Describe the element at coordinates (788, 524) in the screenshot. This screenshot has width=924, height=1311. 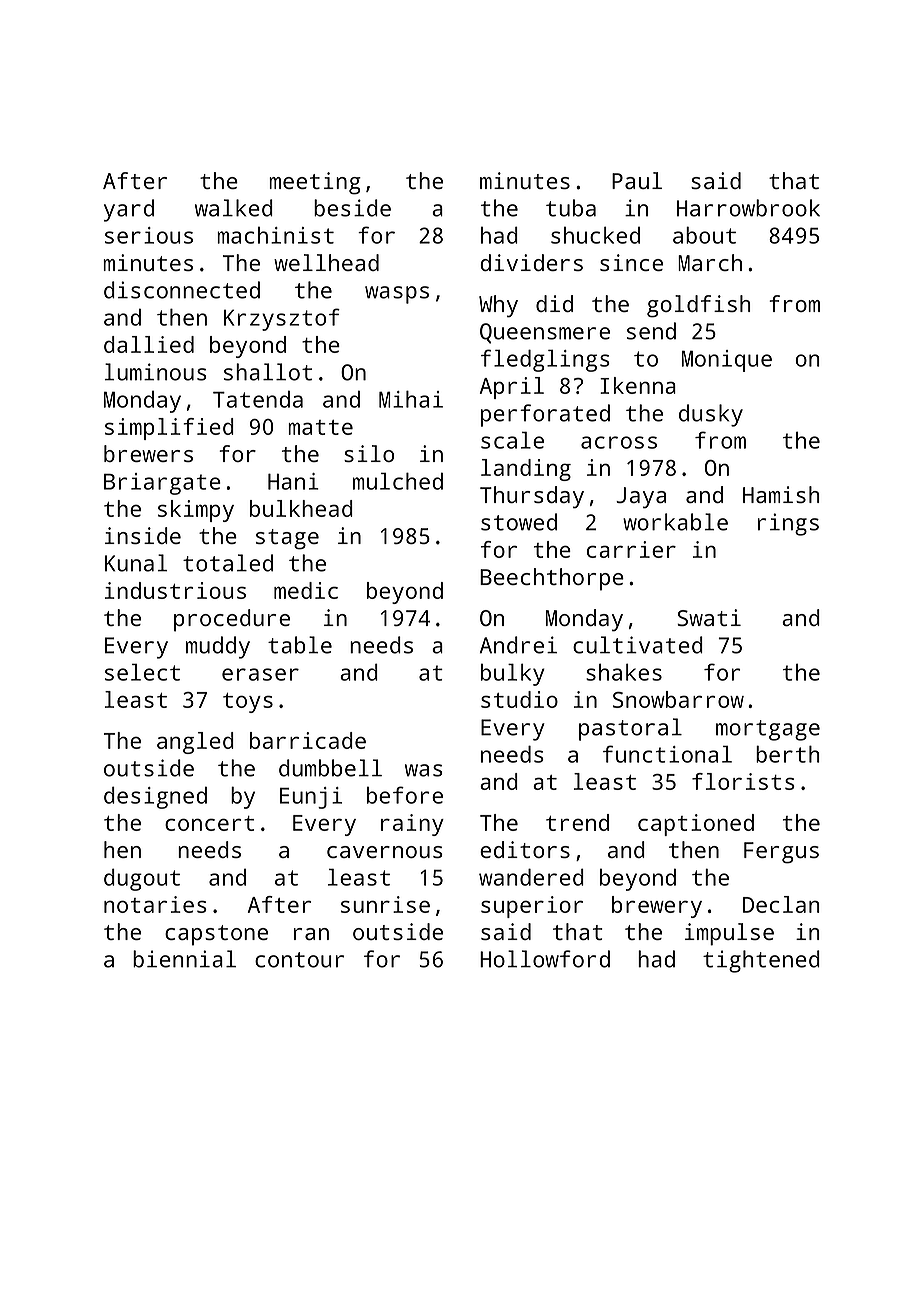
I see `rings` at that location.
